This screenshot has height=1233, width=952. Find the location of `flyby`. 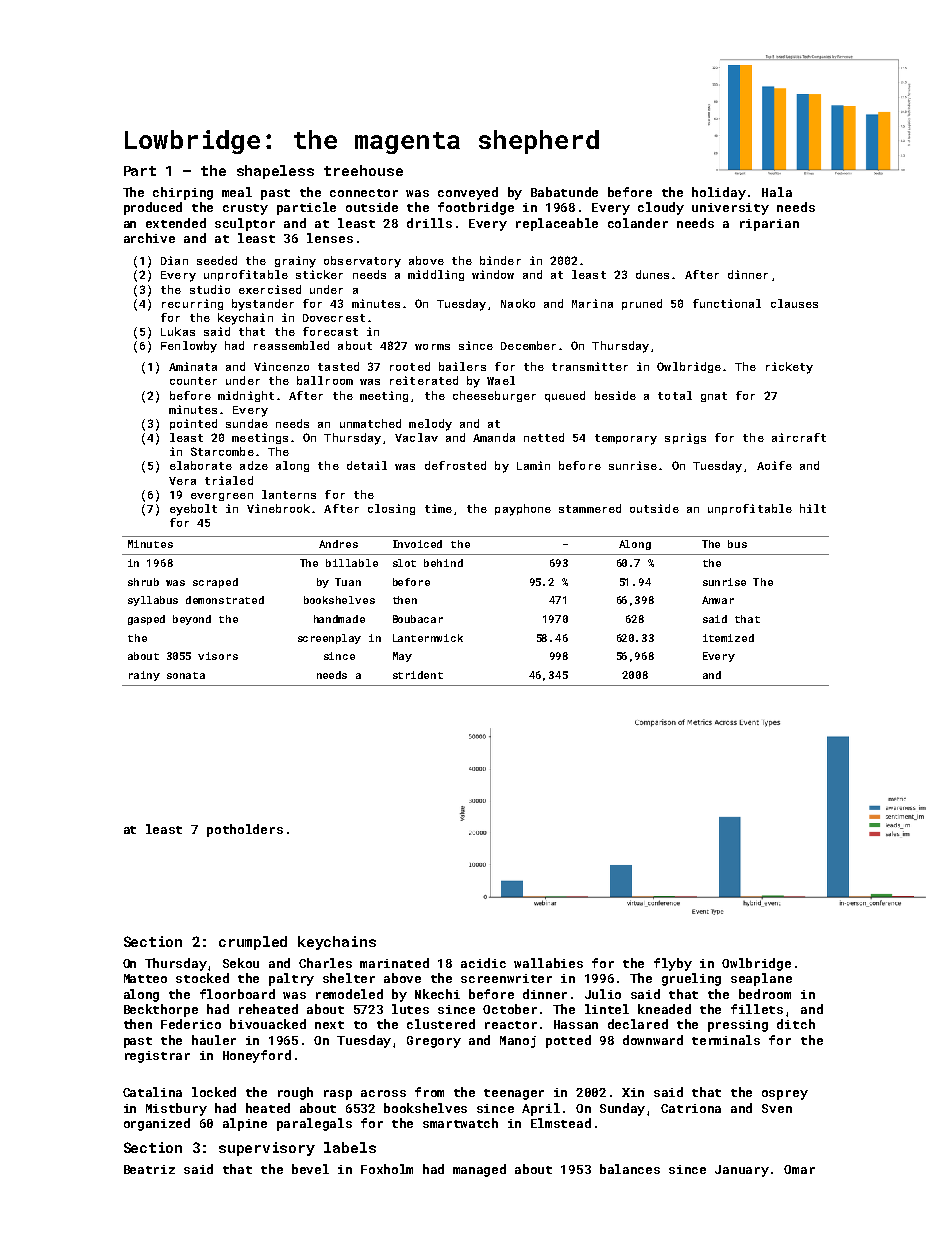

flyby is located at coordinates (673, 964).
